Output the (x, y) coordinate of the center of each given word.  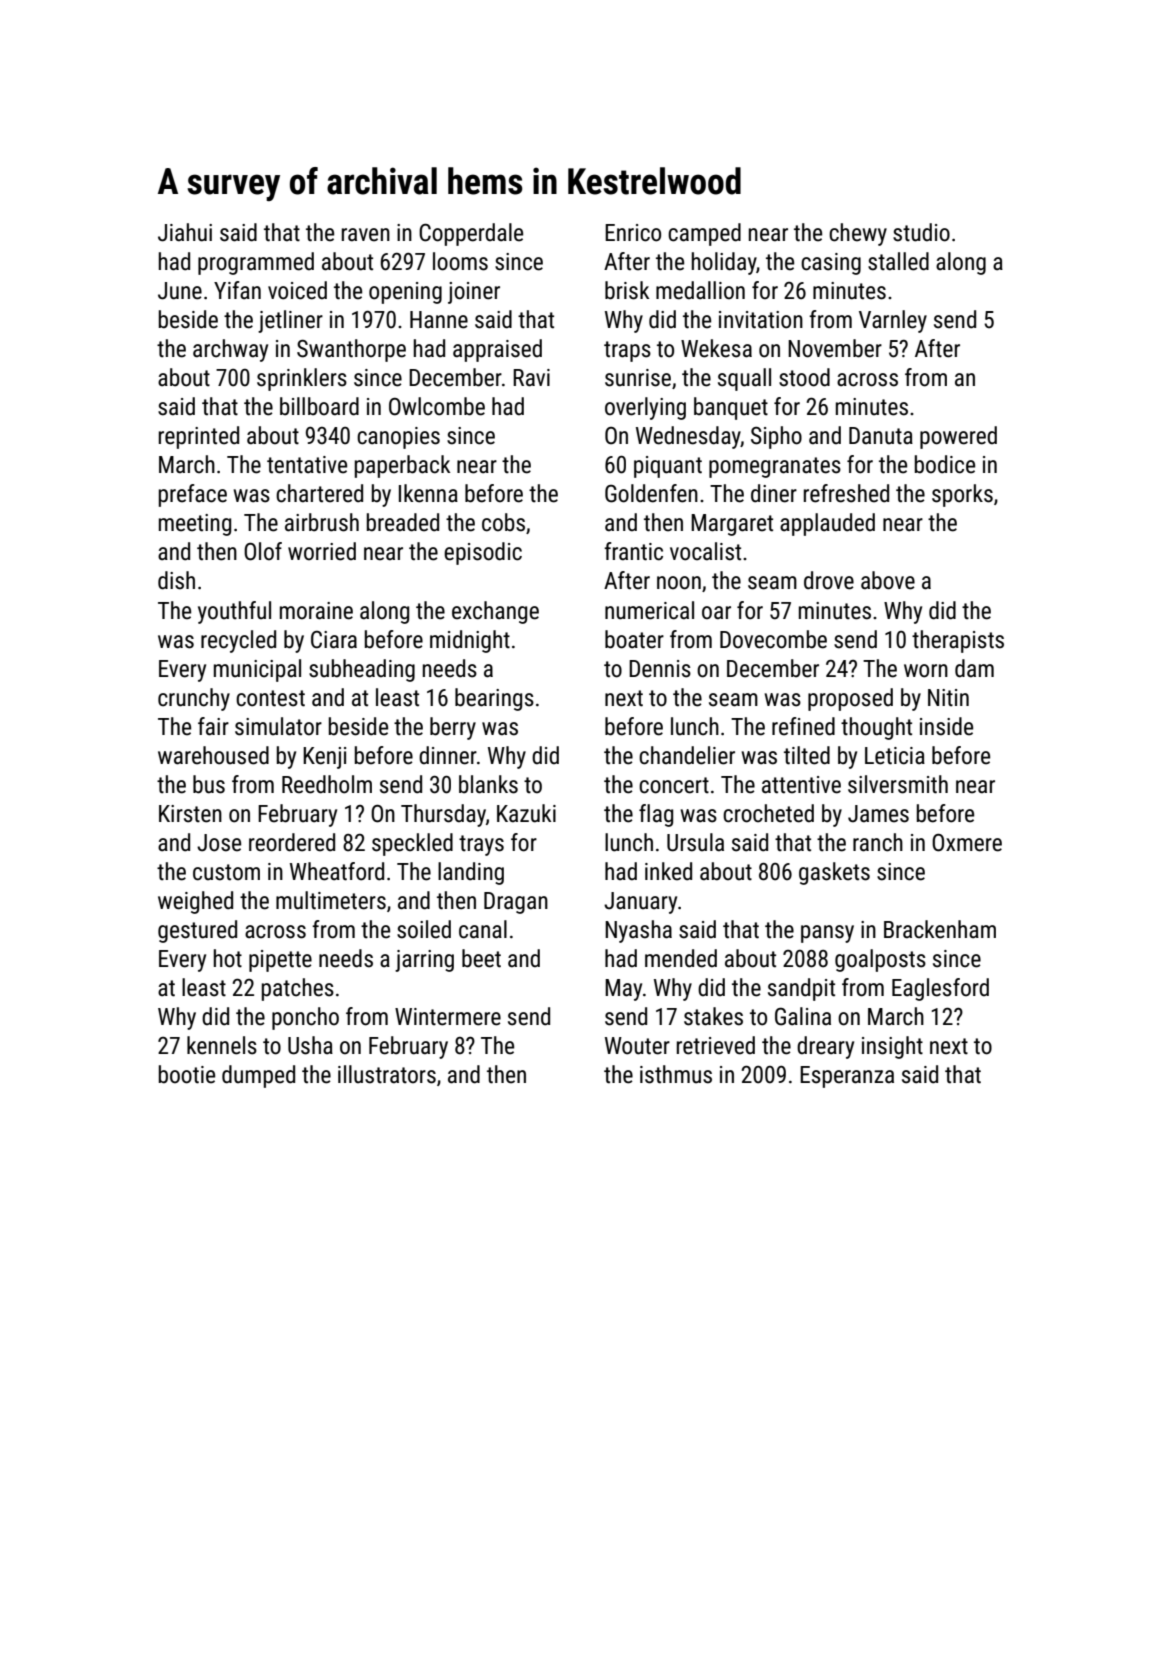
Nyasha (638, 931)
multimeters (331, 900)
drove (829, 580)
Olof (263, 551)
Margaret (732, 525)
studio (921, 232)
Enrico (633, 233)
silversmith (898, 784)
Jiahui (185, 232)
